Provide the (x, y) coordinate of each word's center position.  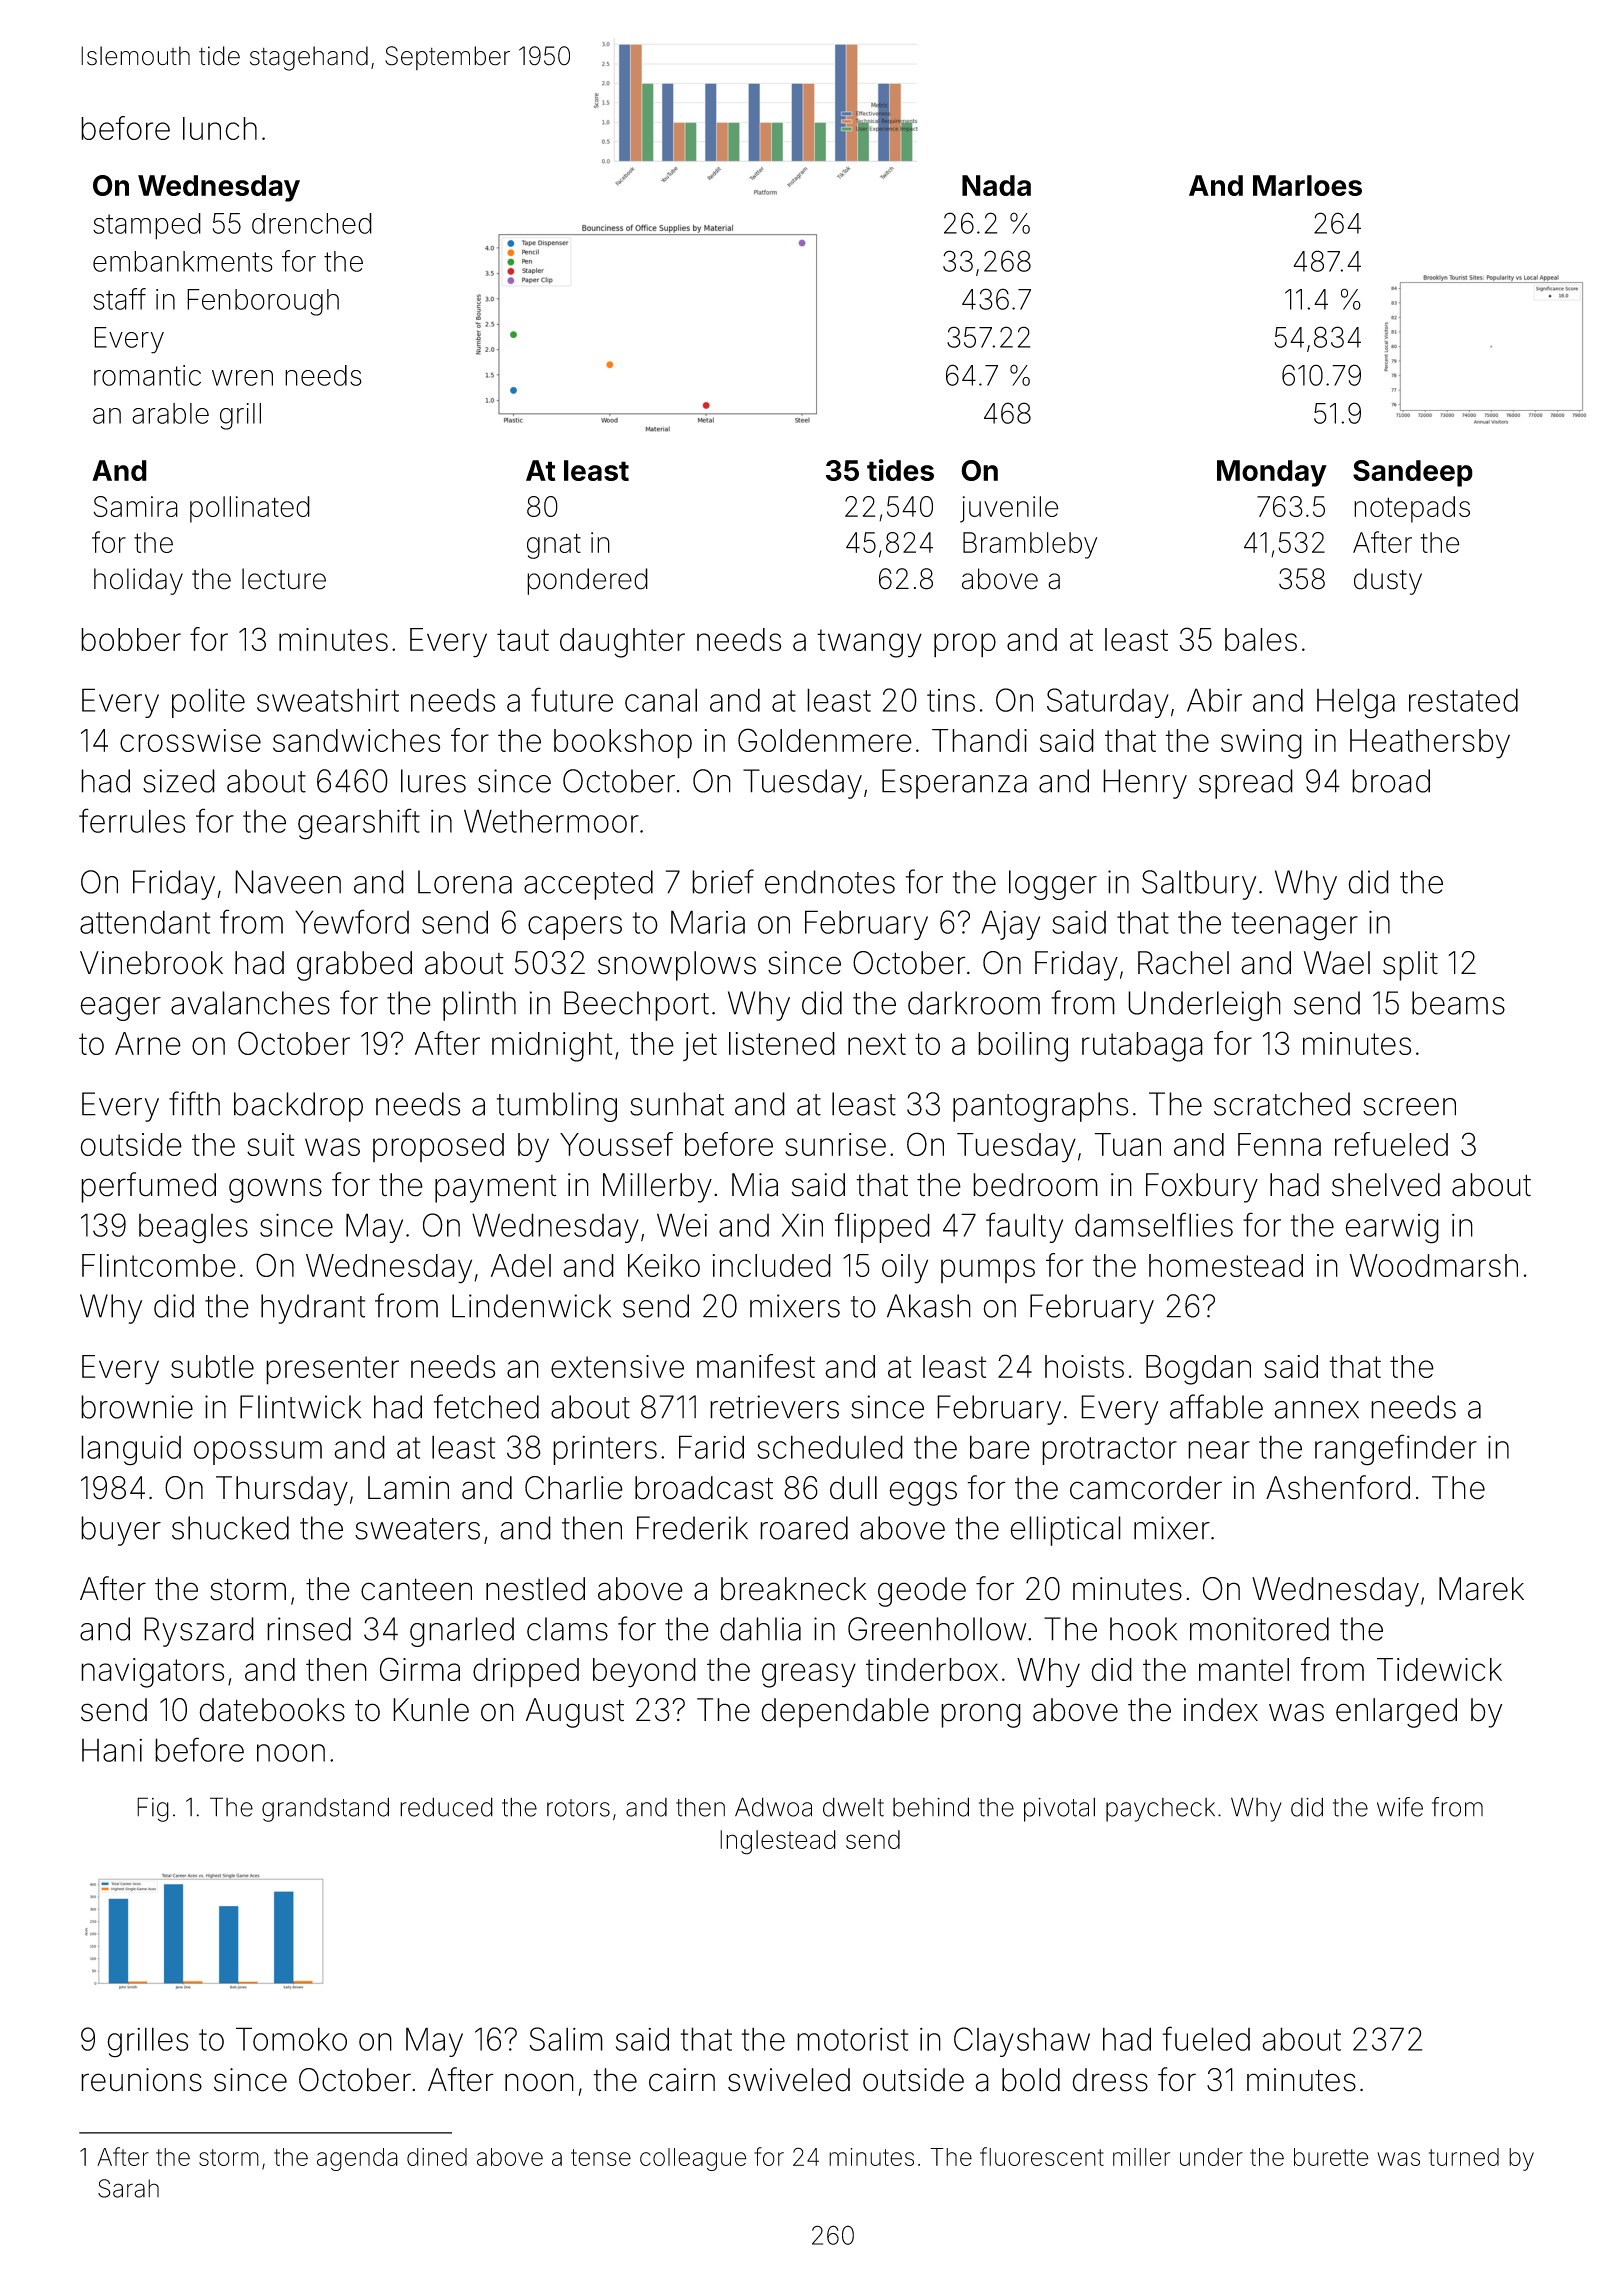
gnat (554, 546)
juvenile (1009, 509)
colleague (693, 2159)
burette (1331, 2157)
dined (437, 2157)
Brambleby (1030, 545)
